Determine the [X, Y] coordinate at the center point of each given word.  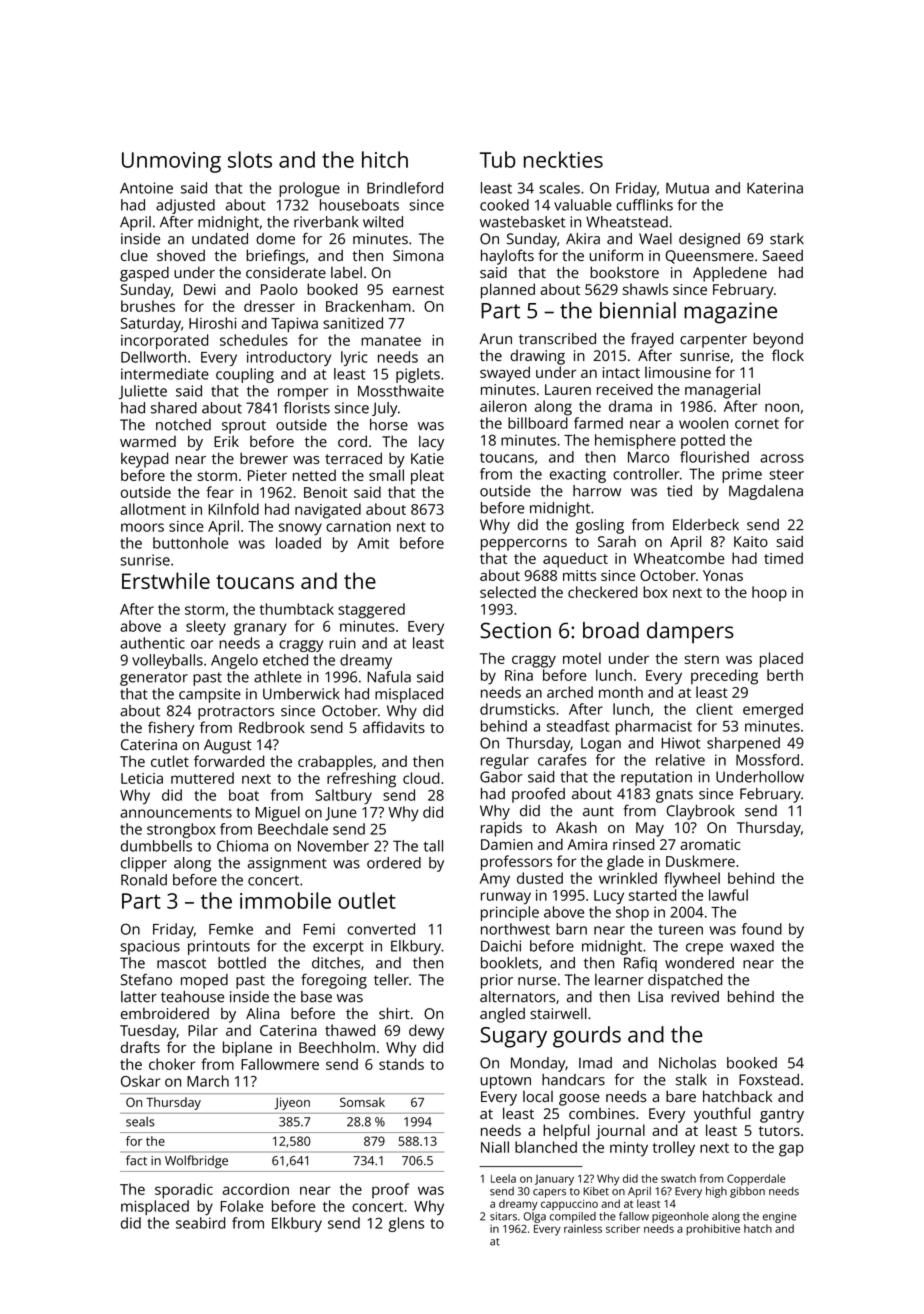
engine [780, 1217]
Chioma [242, 846]
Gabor [501, 777]
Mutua [687, 188]
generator [154, 679]
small [386, 475]
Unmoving [171, 162]
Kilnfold [234, 509]
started [652, 895]
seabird [200, 1223]
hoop [769, 593]
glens [406, 1224]
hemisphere [635, 441]
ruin [342, 643]
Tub [497, 159]
